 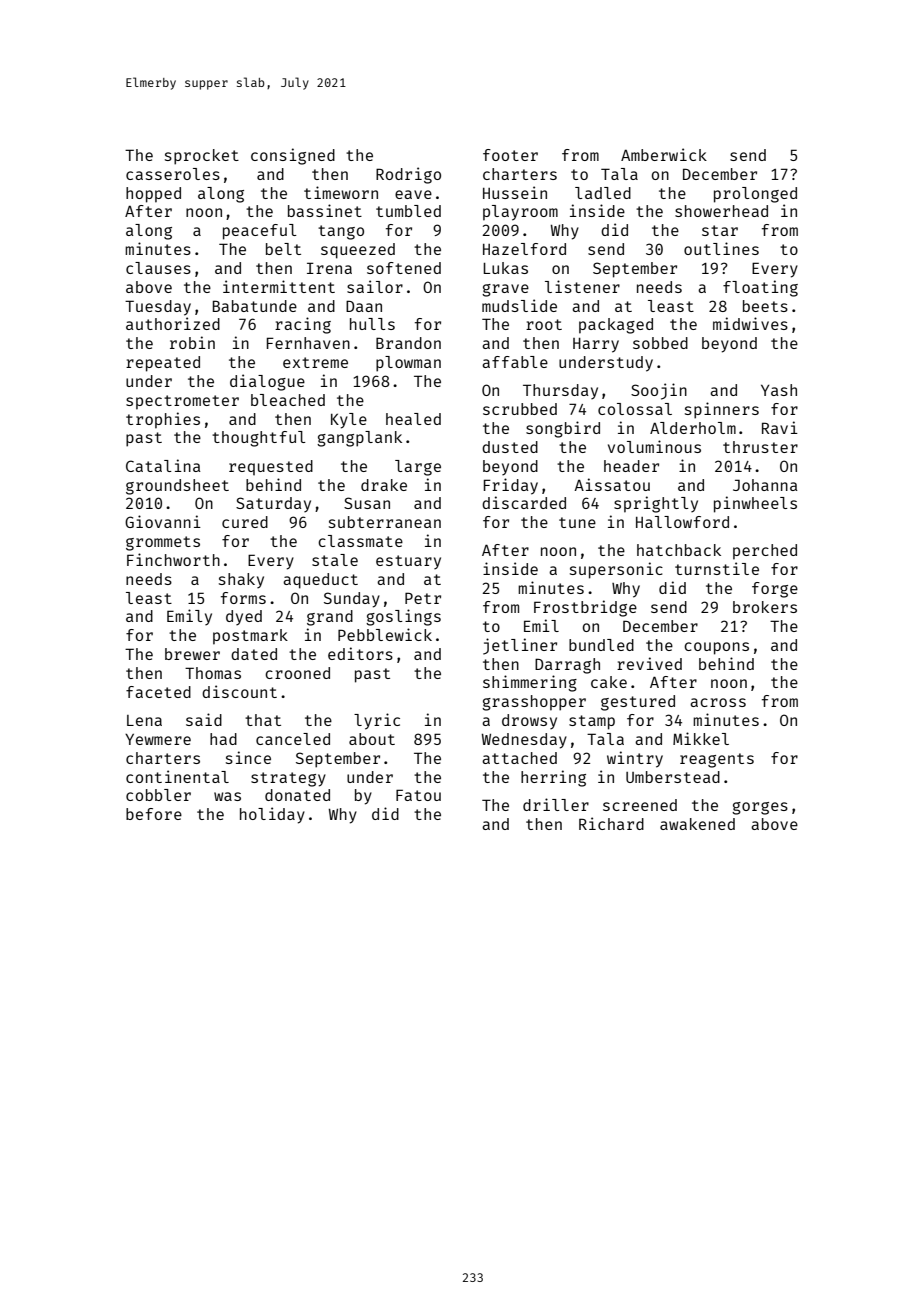 What do you see at coordinates (241, 581) in the screenshot?
I see `shaky` at bounding box center [241, 581].
